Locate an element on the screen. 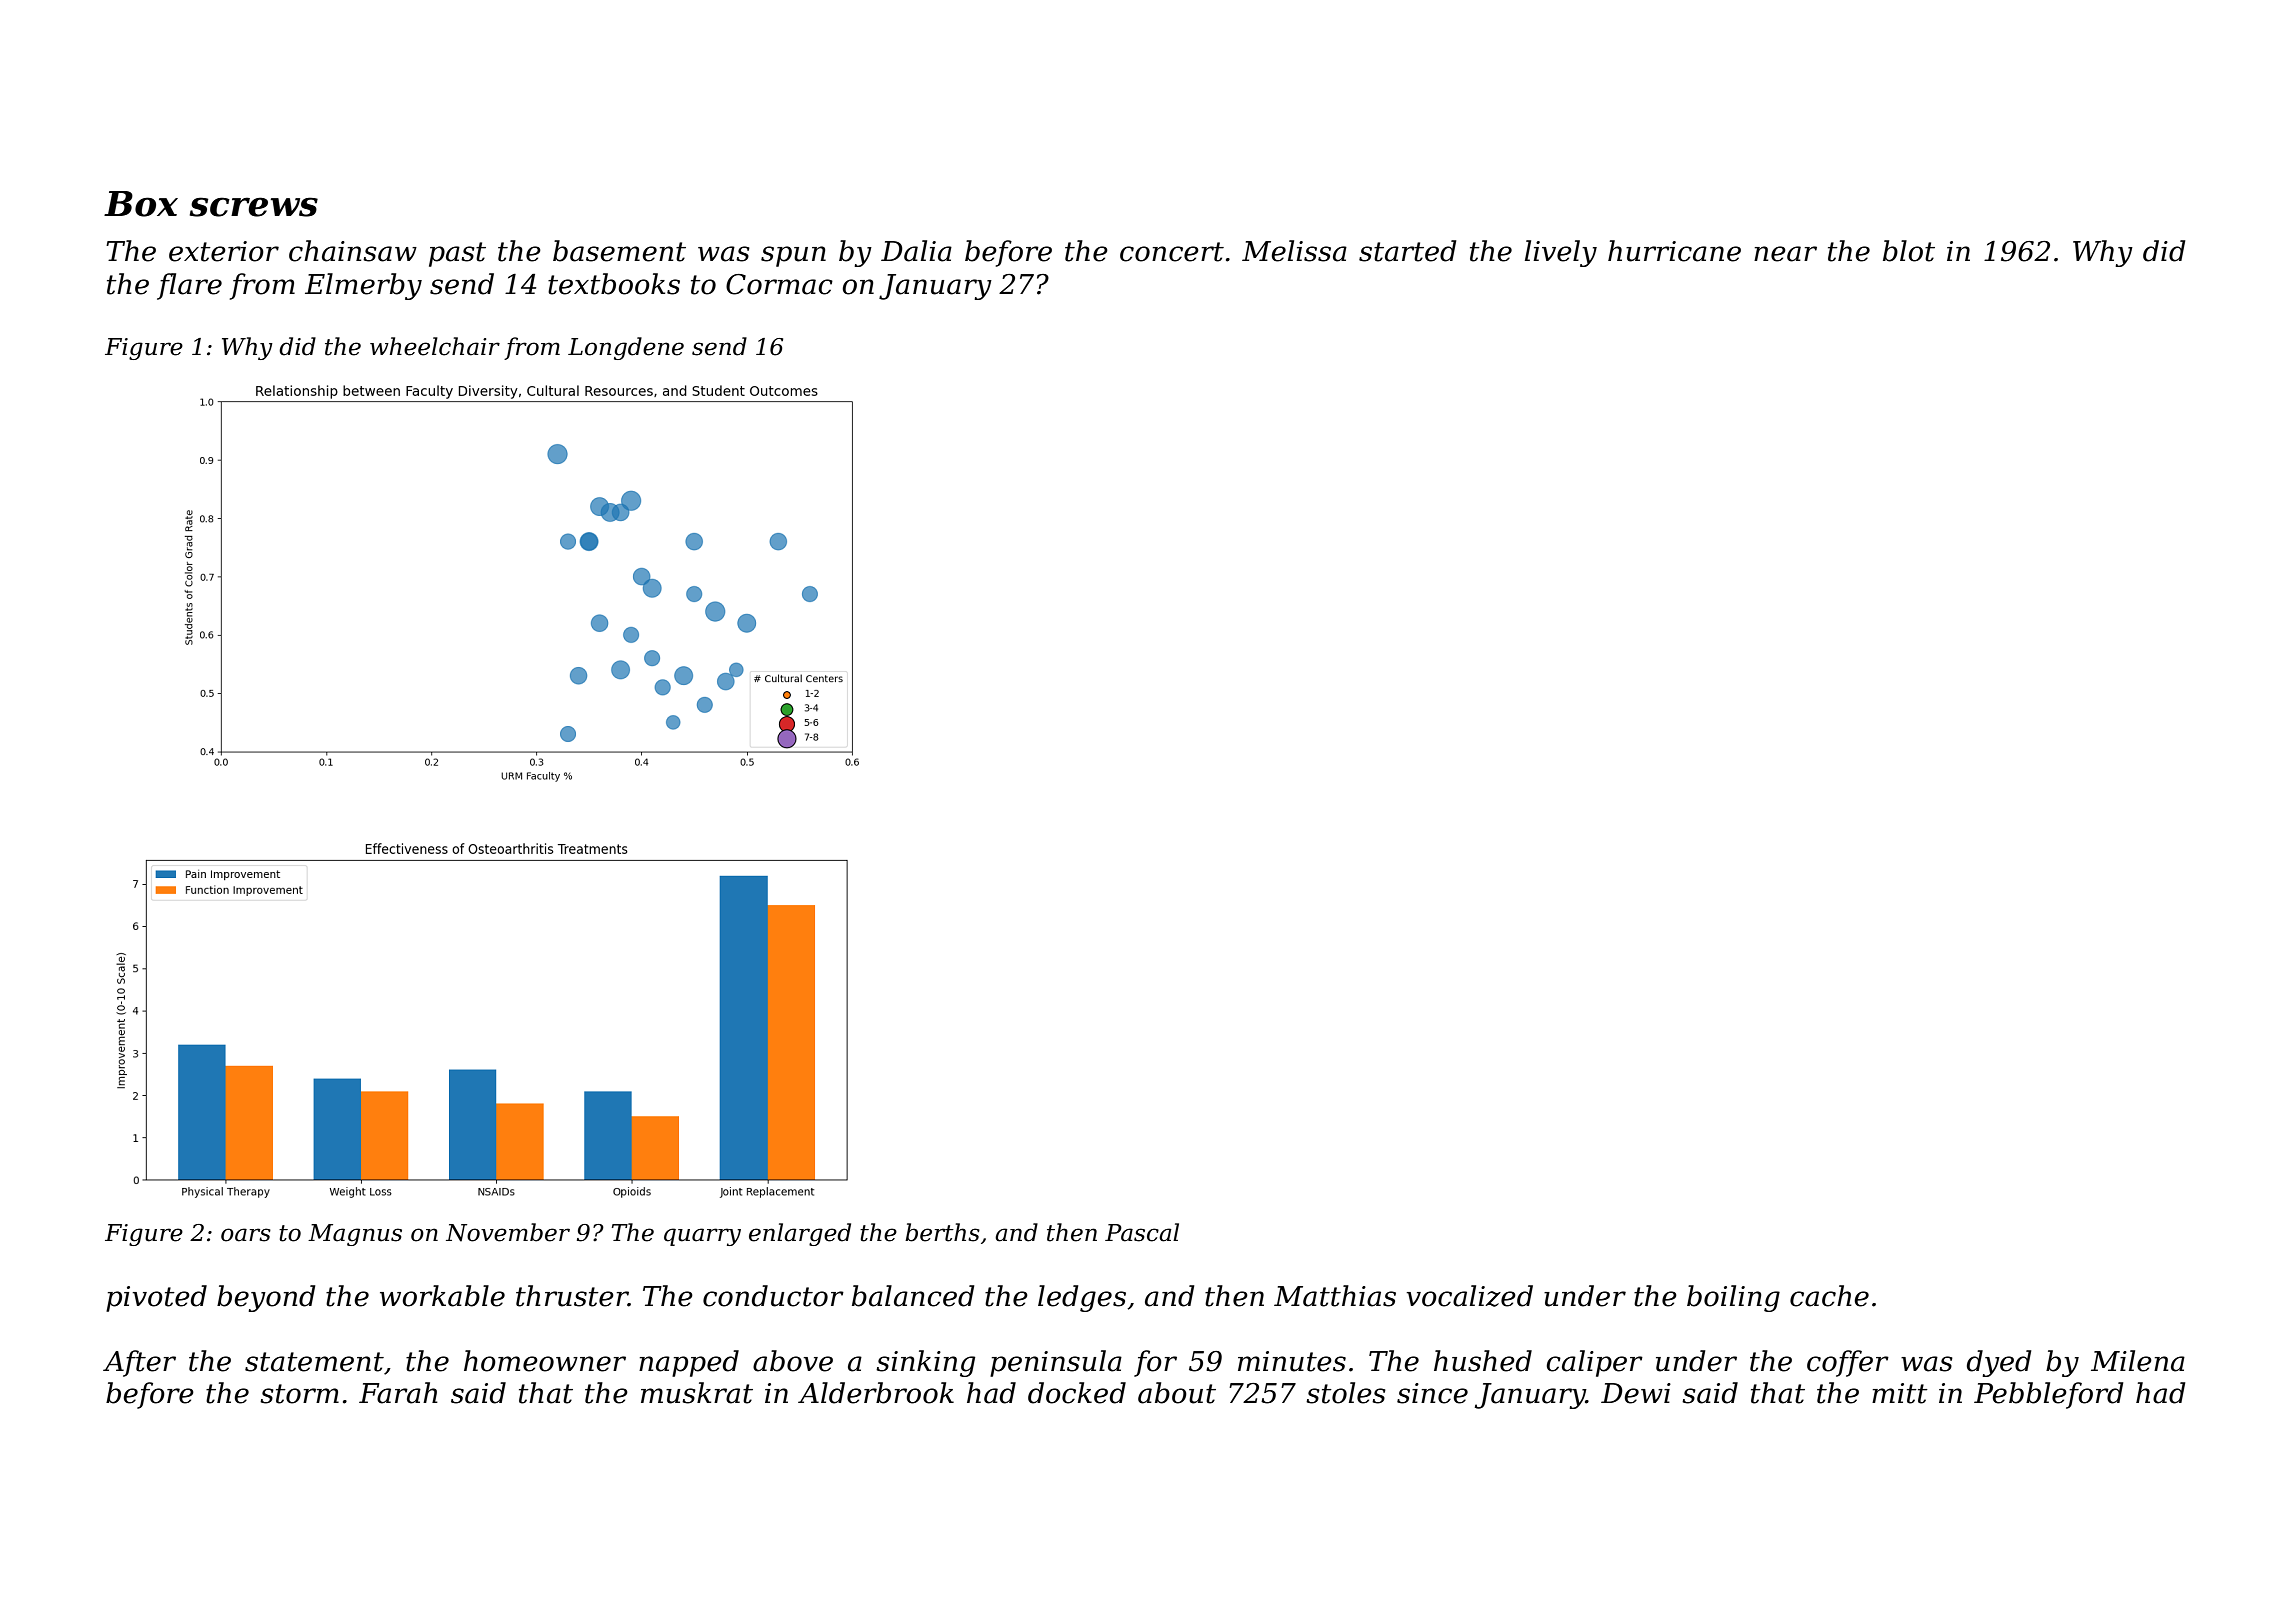 The image size is (2292, 1620). hurricane is located at coordinates (1674, 251).
